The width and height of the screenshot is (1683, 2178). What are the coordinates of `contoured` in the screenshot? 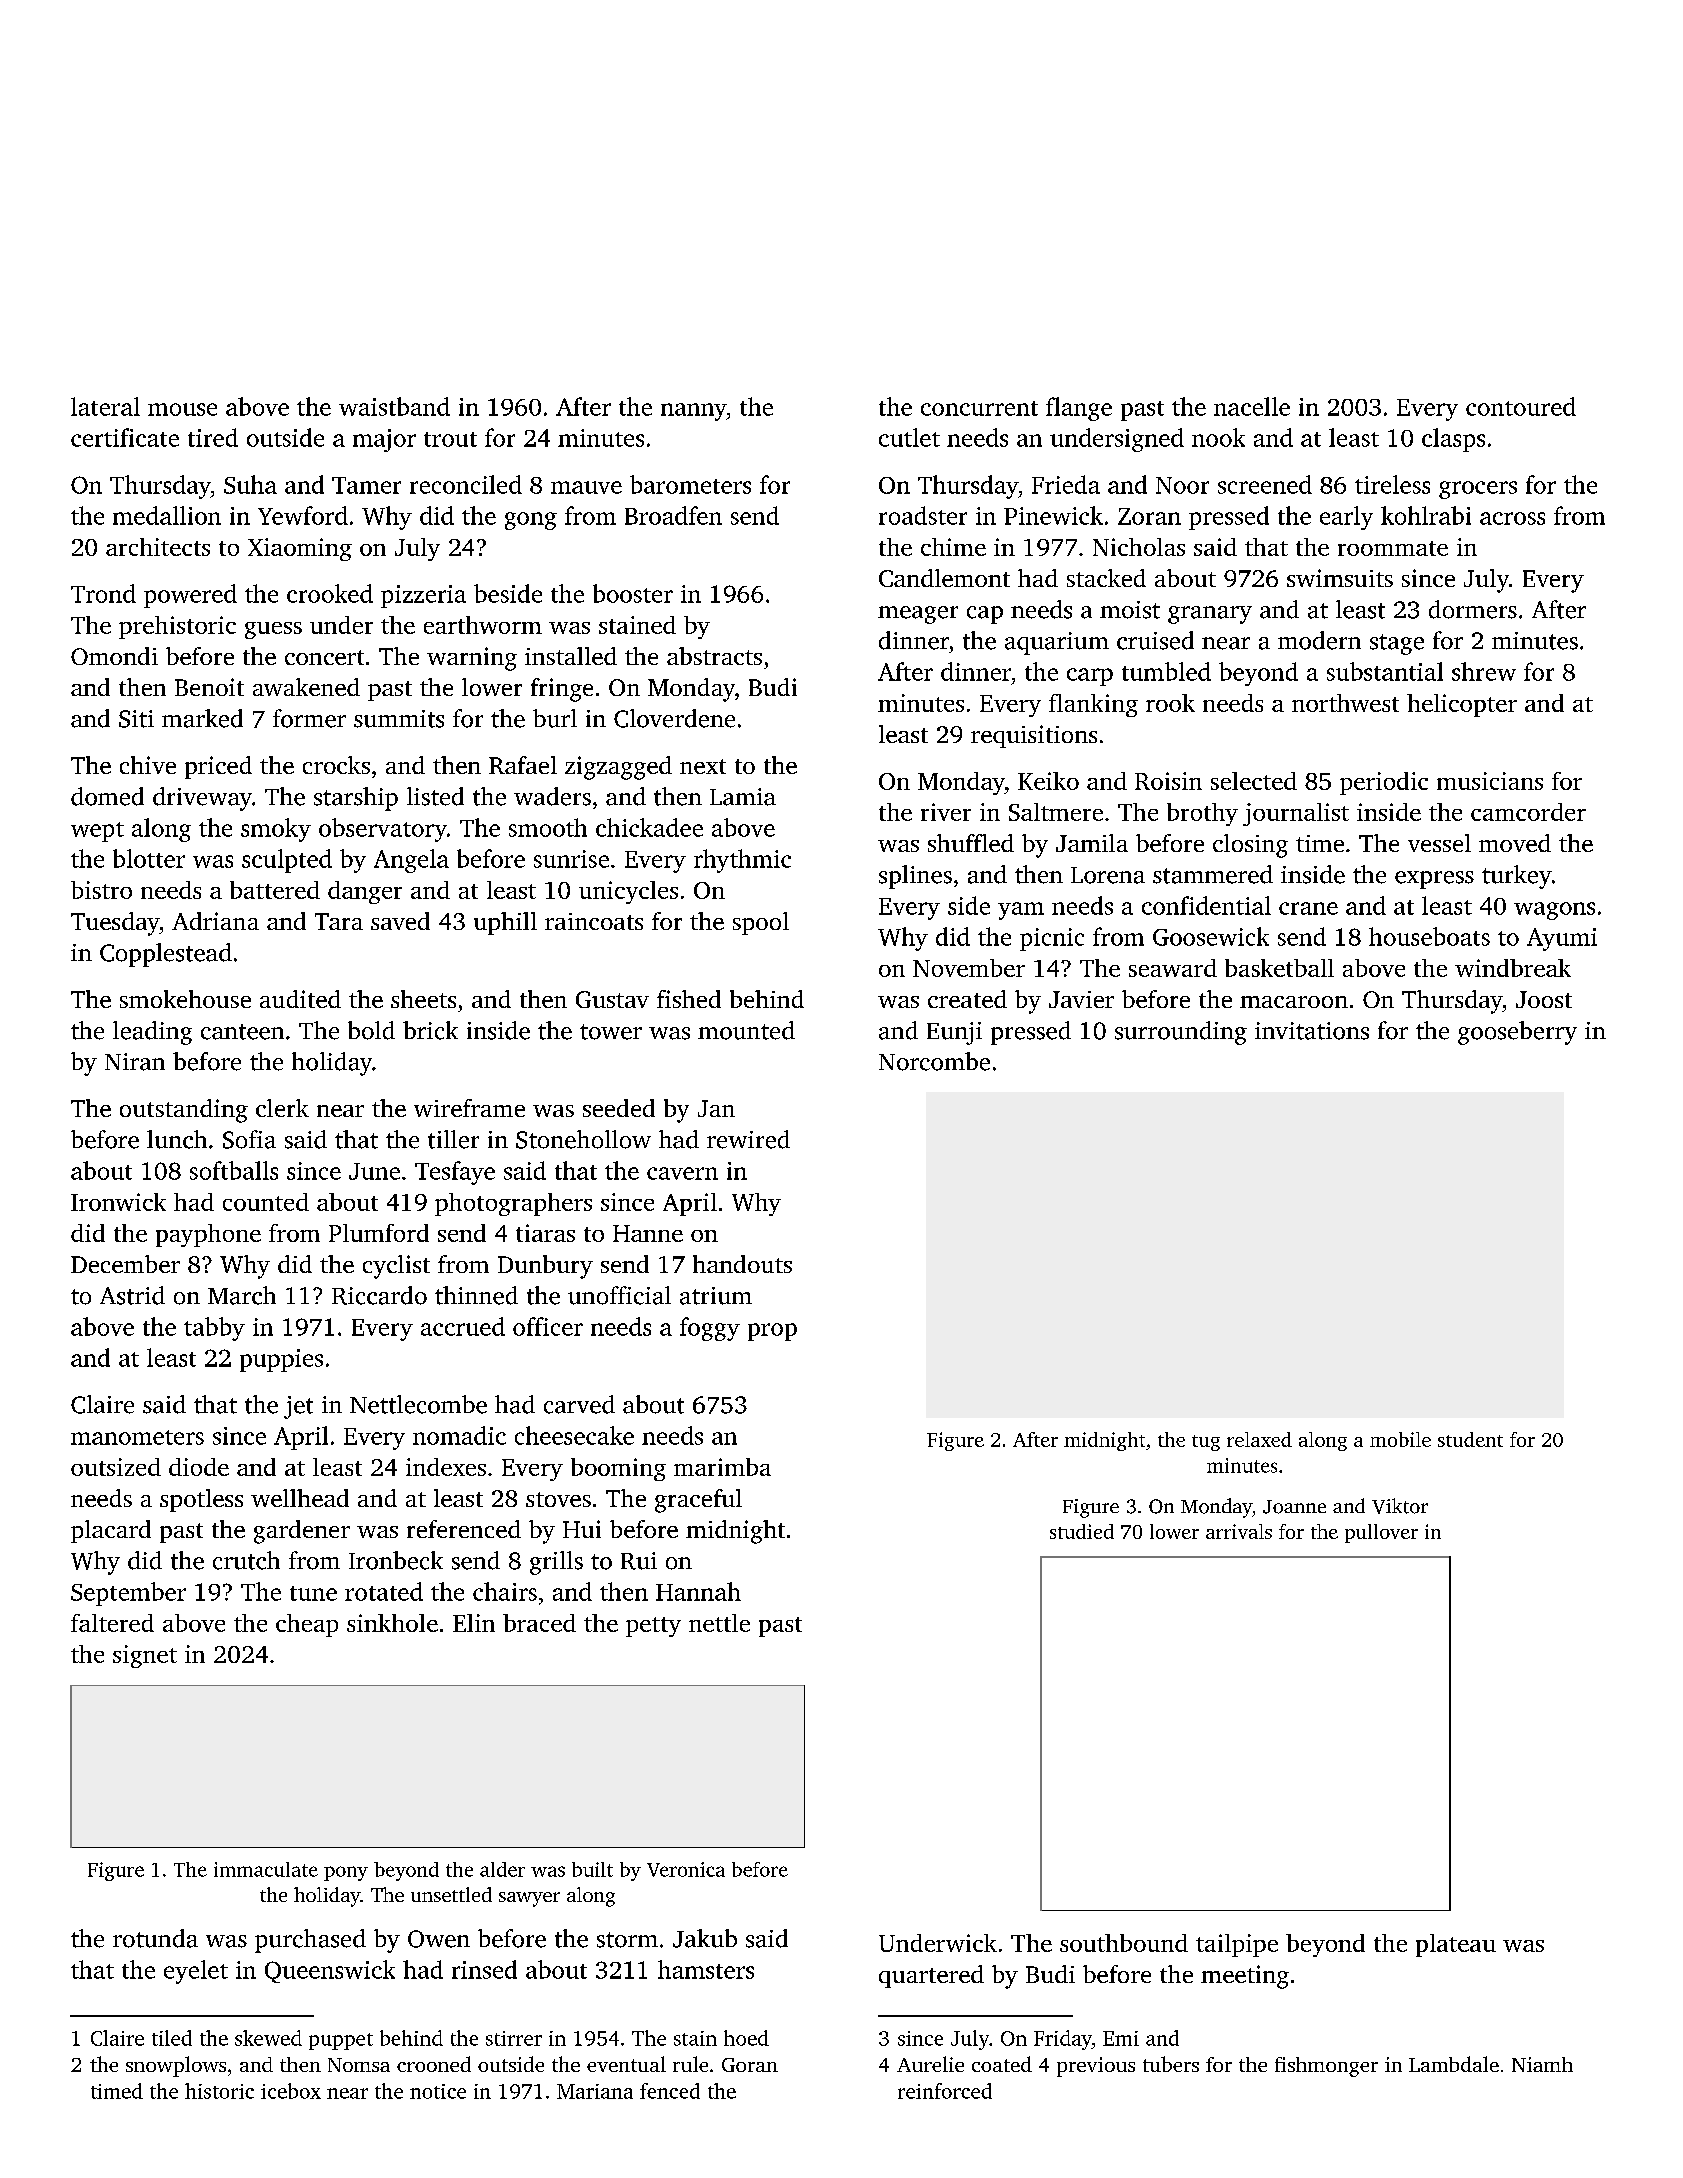 It's located at (1521, 406).
